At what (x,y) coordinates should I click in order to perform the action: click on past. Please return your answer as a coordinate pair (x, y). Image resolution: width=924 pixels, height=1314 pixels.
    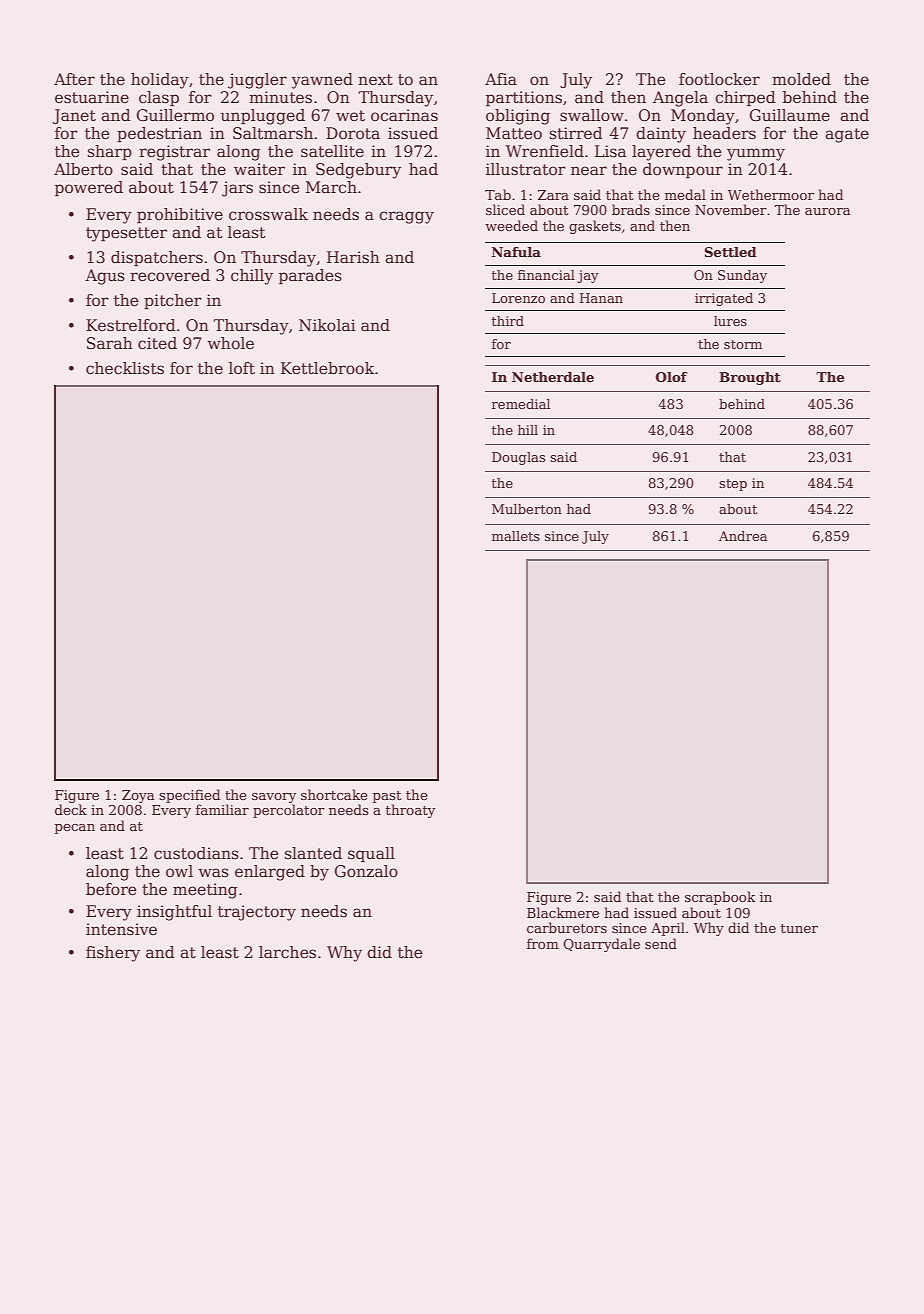
    Looking at the image, I should click on (387, 797).
